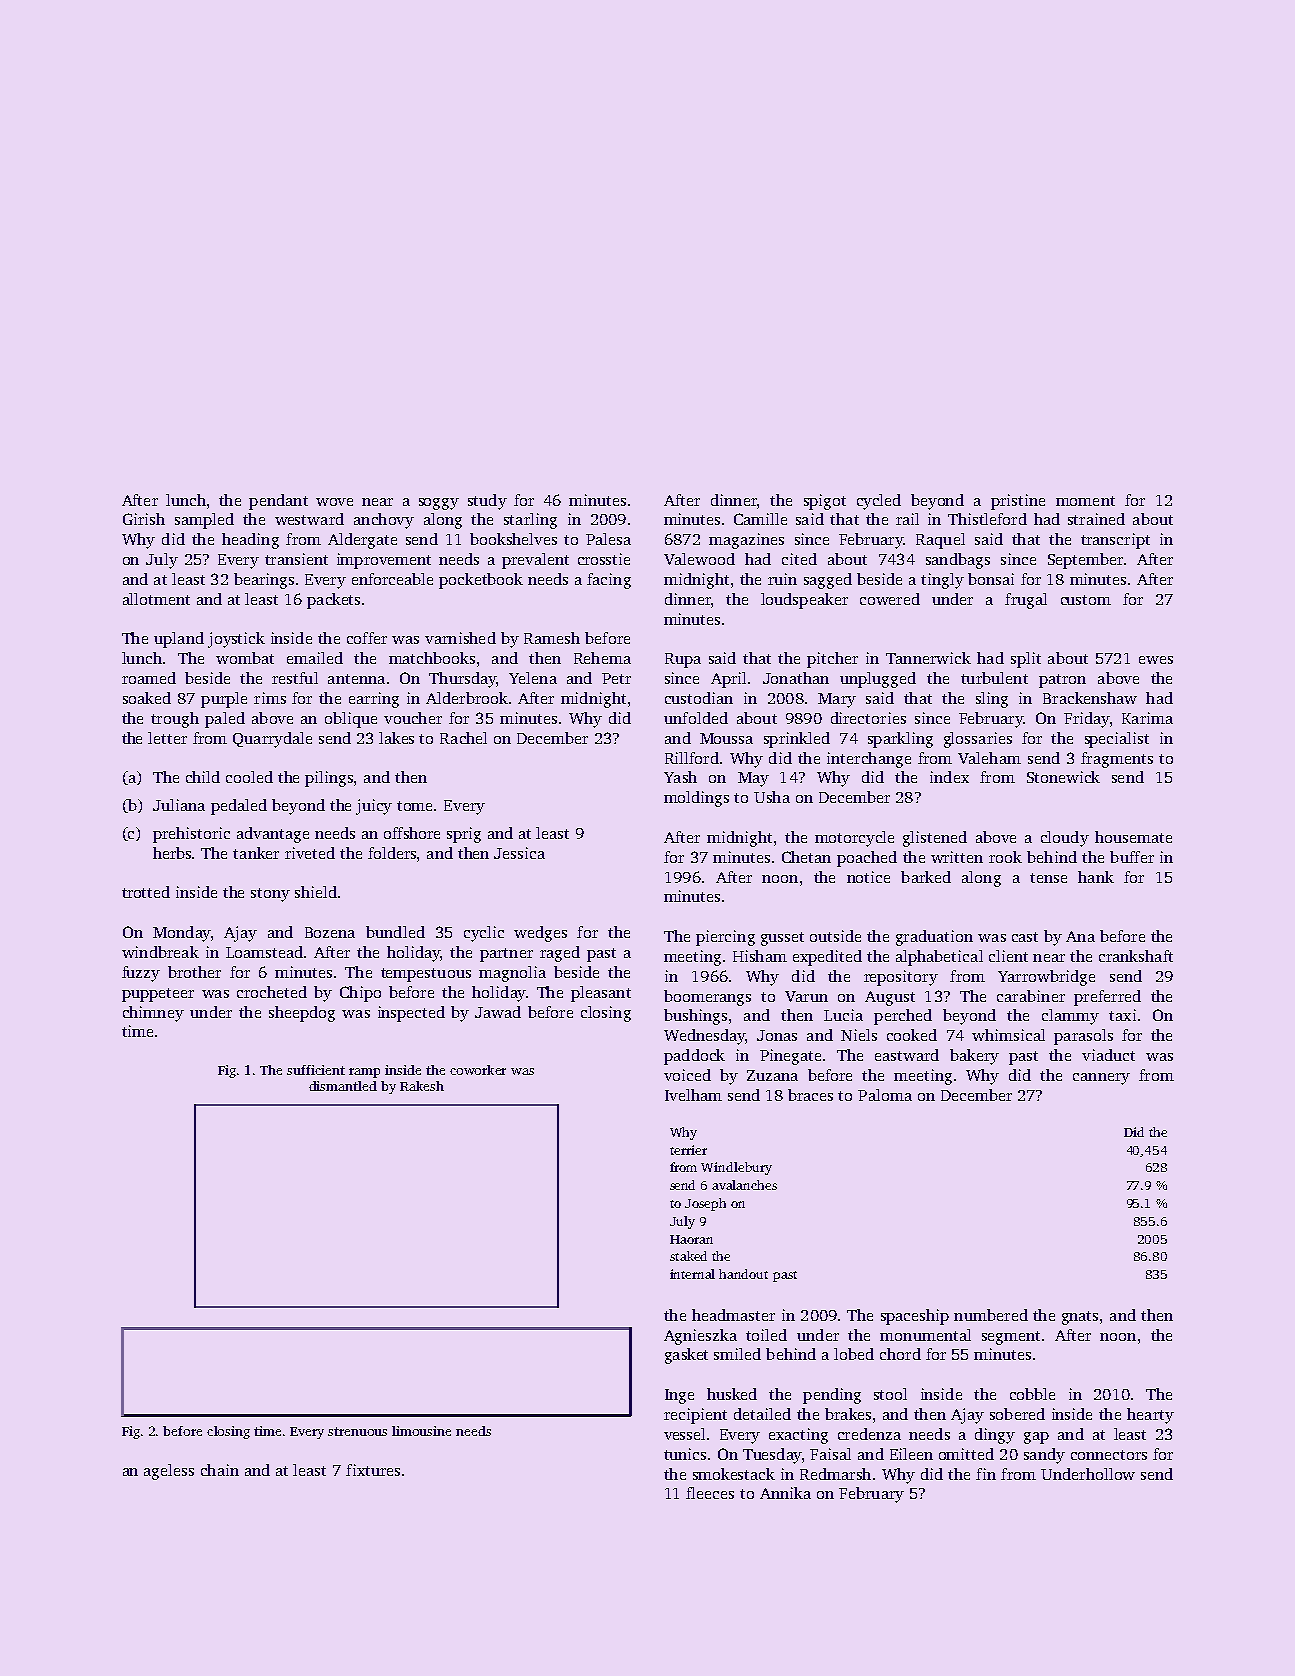  Describe the element at coordinates (796, 678) in the document. I see `Jonathan` at that location.
